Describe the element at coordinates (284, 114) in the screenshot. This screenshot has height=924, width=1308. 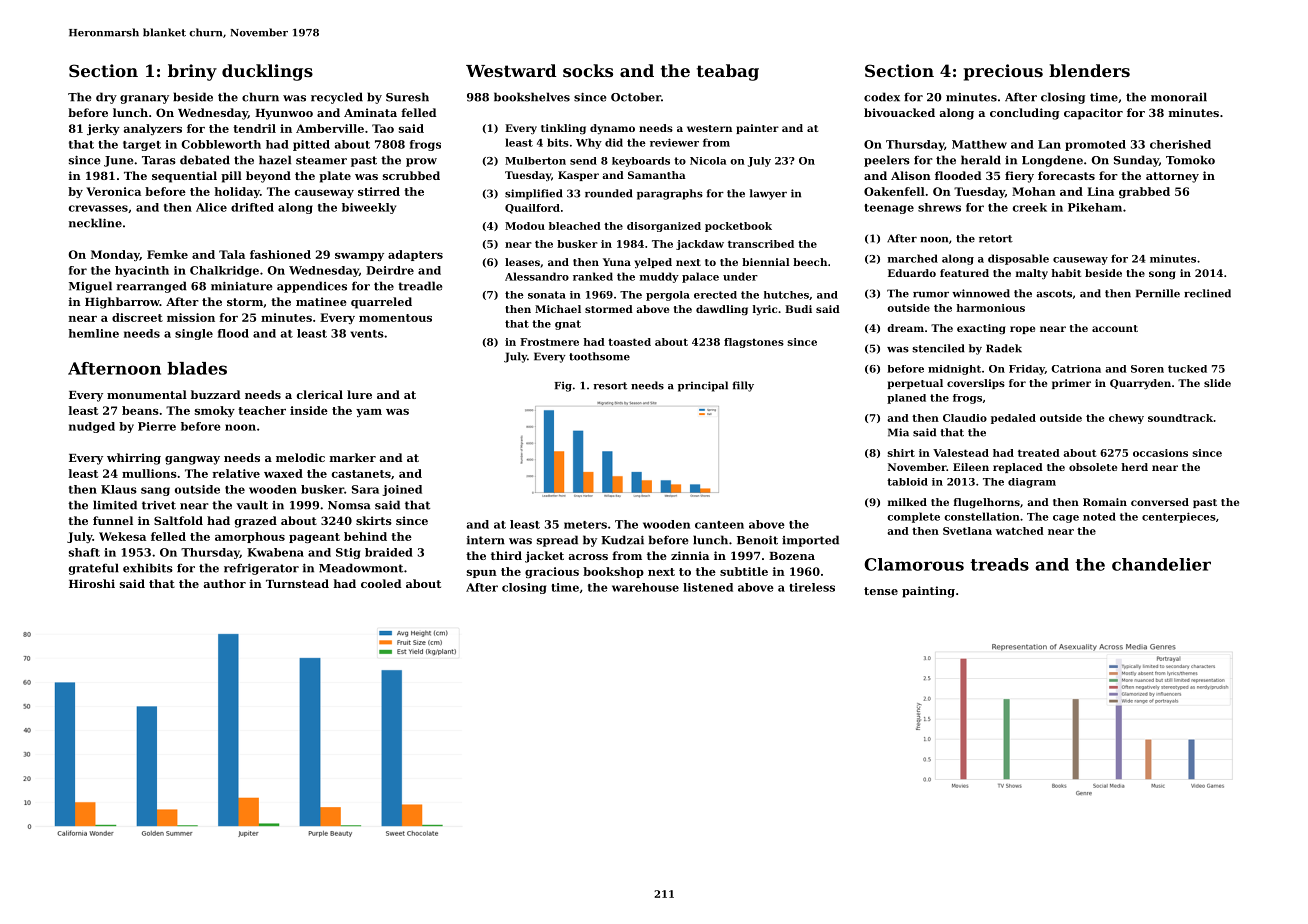
I see `Hyunwoo` at that location.
